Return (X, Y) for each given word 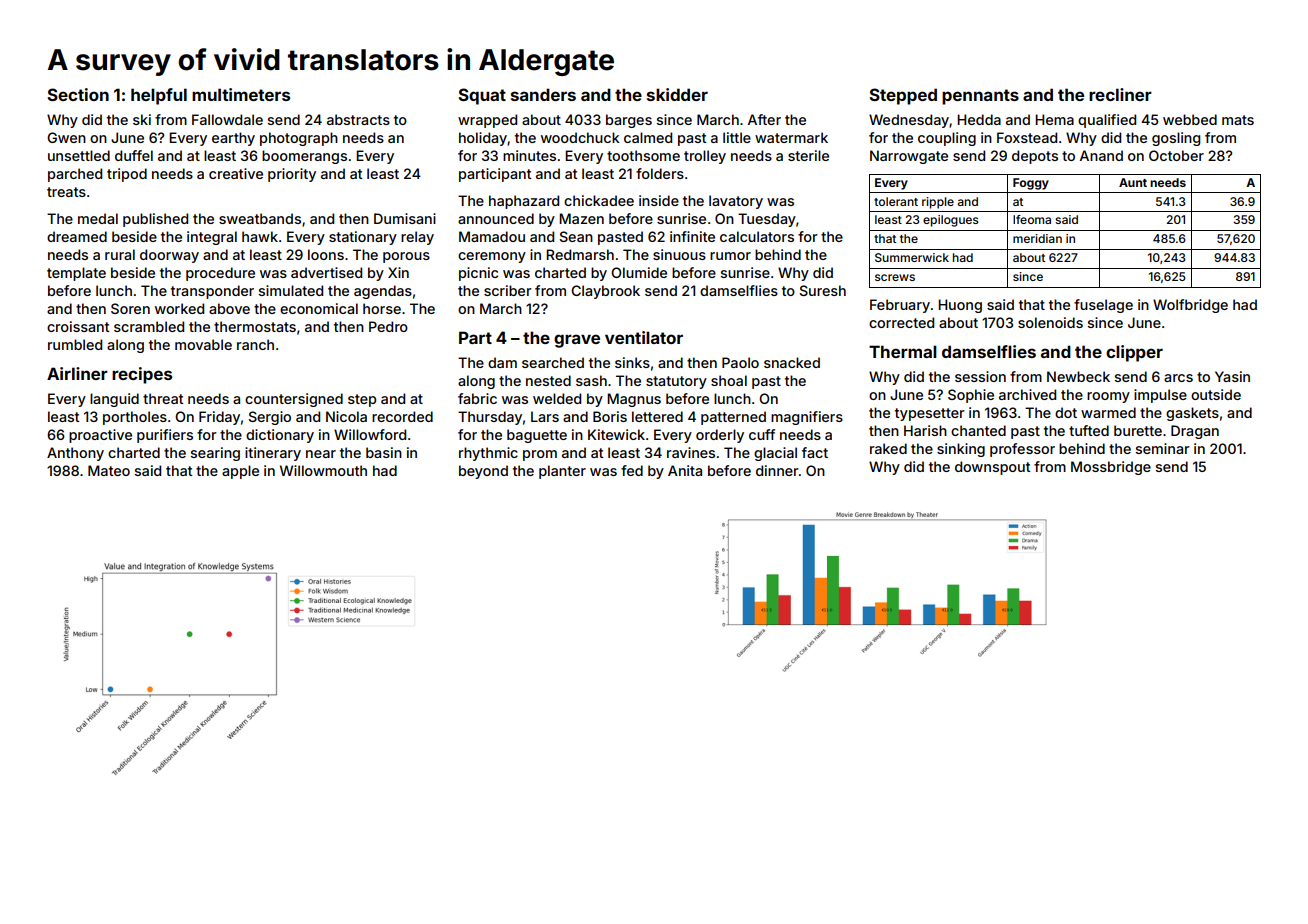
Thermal (903, 351)
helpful (159, 96)
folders (660, 173)
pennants (980, 97)
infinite (692, 236)
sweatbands (260, 218)
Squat (482, 96)
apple (240, 472)
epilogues (951, 221)
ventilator (644, 337)
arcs (1178, 378)
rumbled (75, 344)
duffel (134, 155)
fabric (477, 398)
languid (114, 400)
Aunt (1133, 182)
